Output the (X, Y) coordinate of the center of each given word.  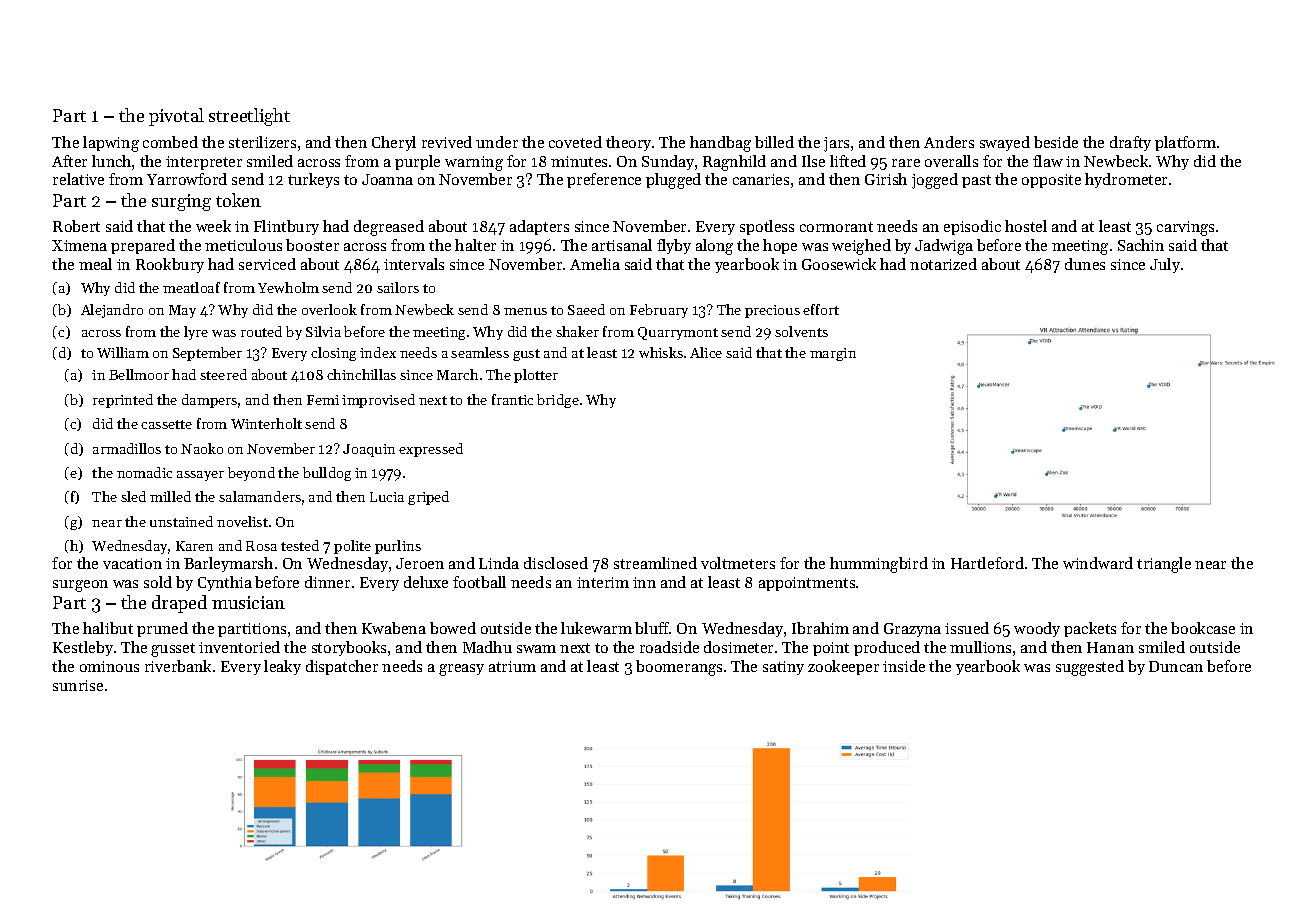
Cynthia (225, 583)
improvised (378, 401)
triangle (1164, 565)
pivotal (176, 117)
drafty (1130, 143)
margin (833, 354)
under (497, 142)
